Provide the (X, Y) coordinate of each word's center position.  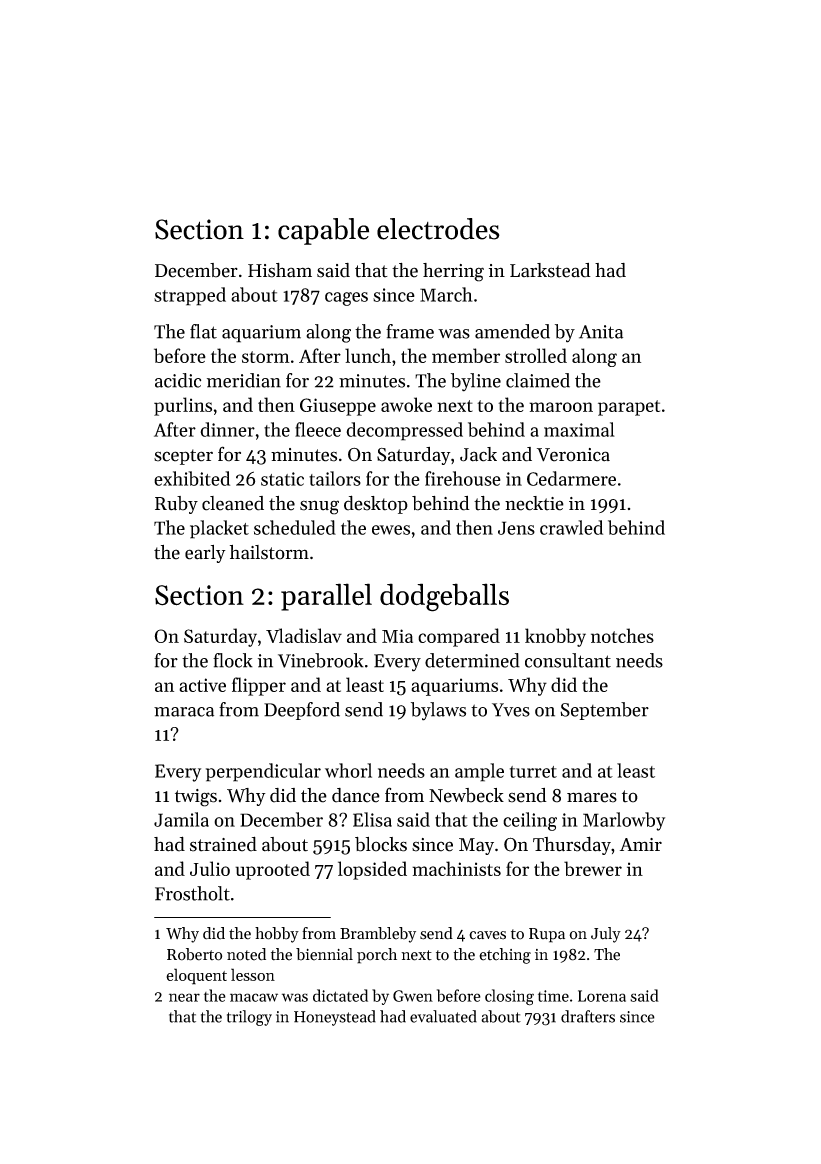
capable (323, 231)
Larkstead (550, 270)
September (604, 711)
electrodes (438, 229)
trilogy (249, 1018)
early (205, 554)
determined (472, 660)
